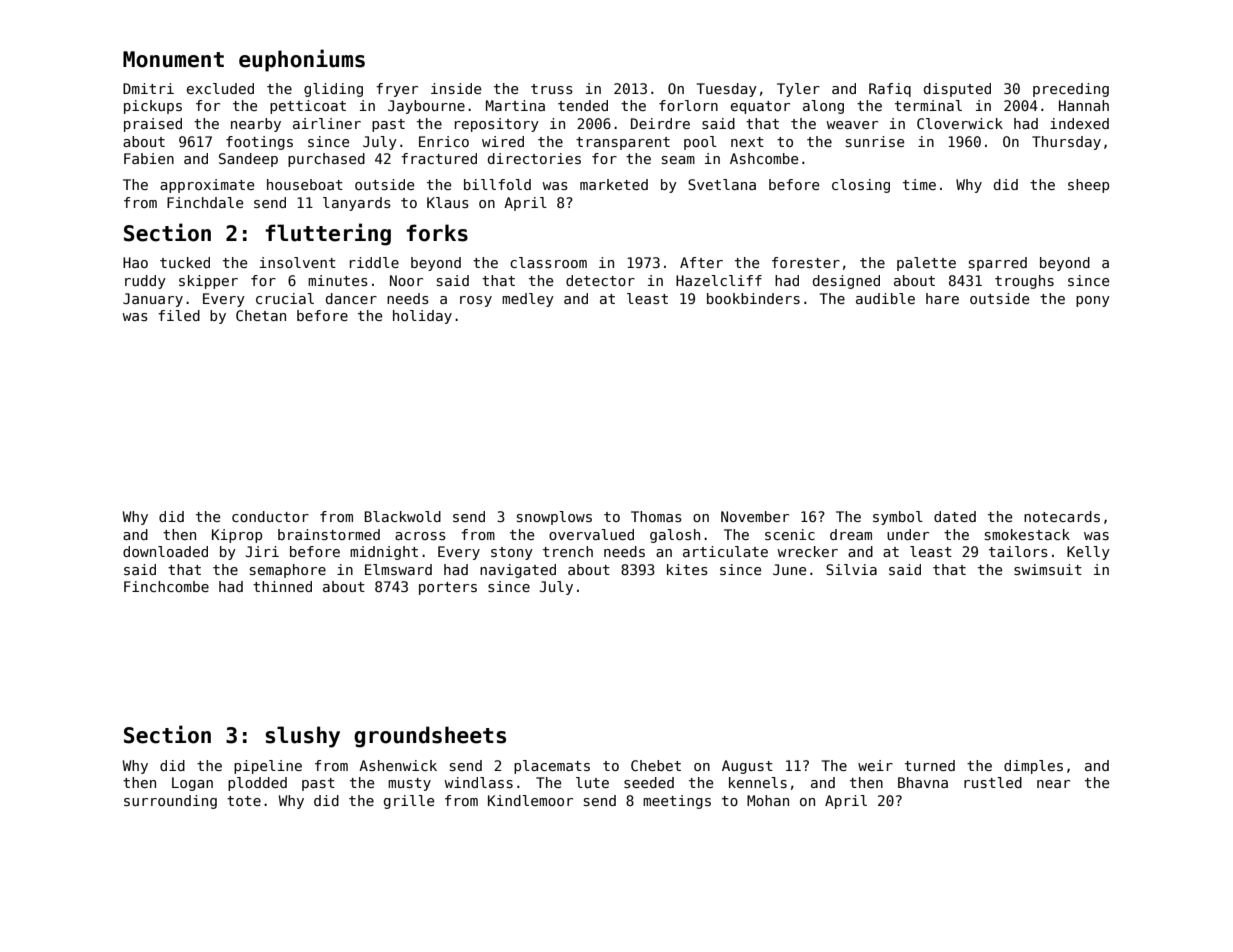  Describe the element at coordinates (530, 800) in the screenshot. I see `Kindlemoor` at that location.
